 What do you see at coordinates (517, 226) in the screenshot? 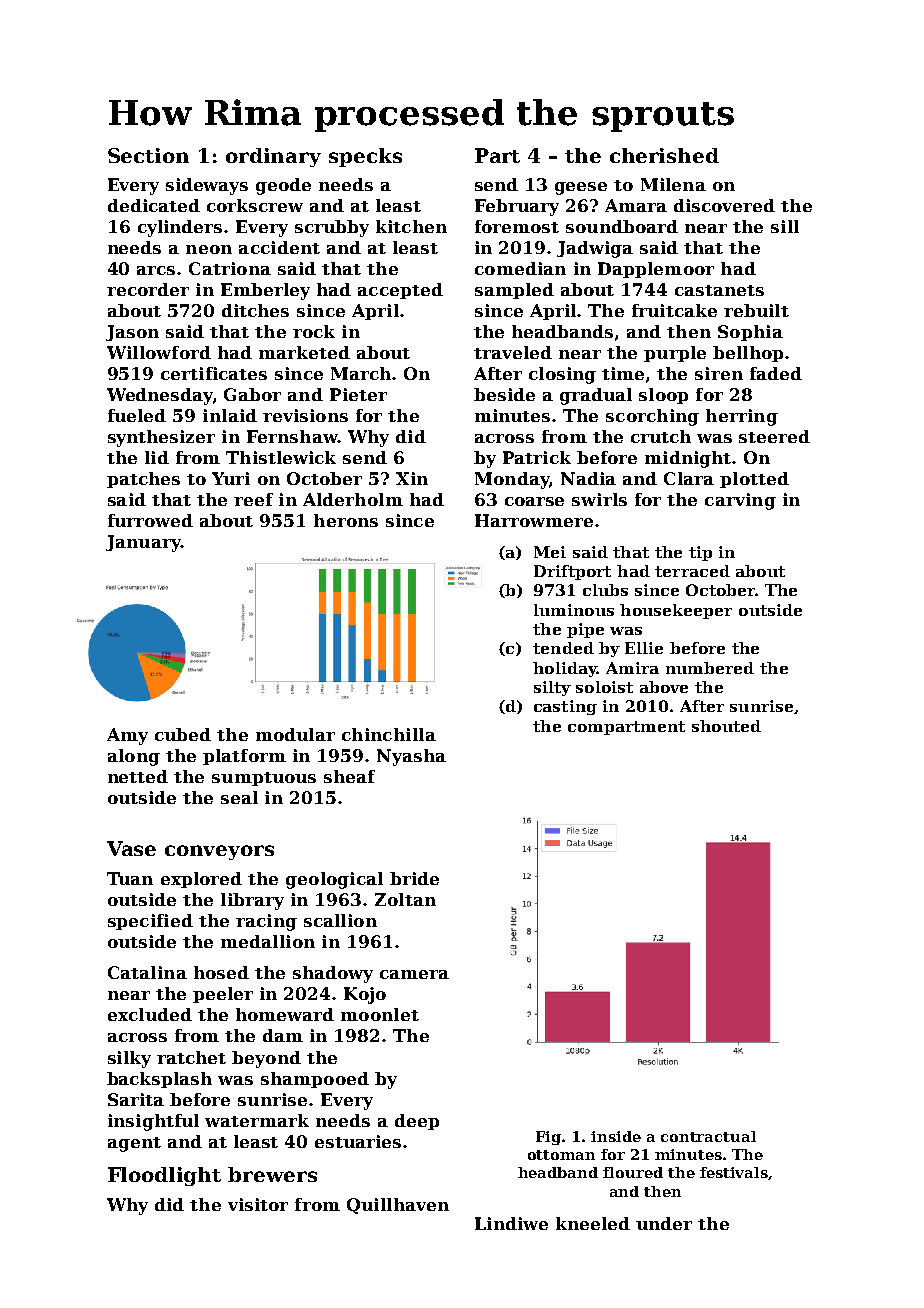
I see `foremost` at bounding box center [517, 226].
